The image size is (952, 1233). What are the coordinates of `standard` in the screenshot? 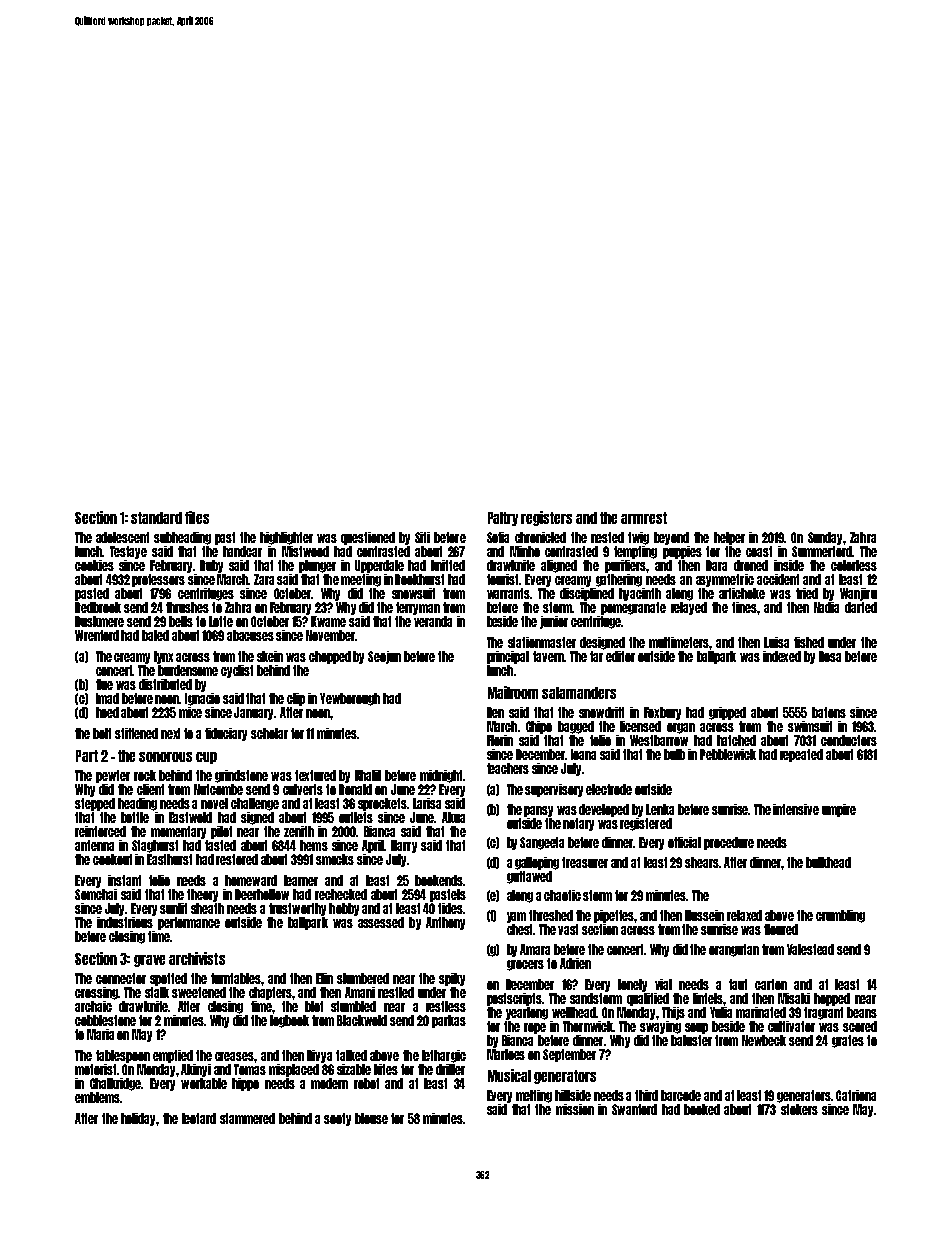 It's located at (156, 518).
